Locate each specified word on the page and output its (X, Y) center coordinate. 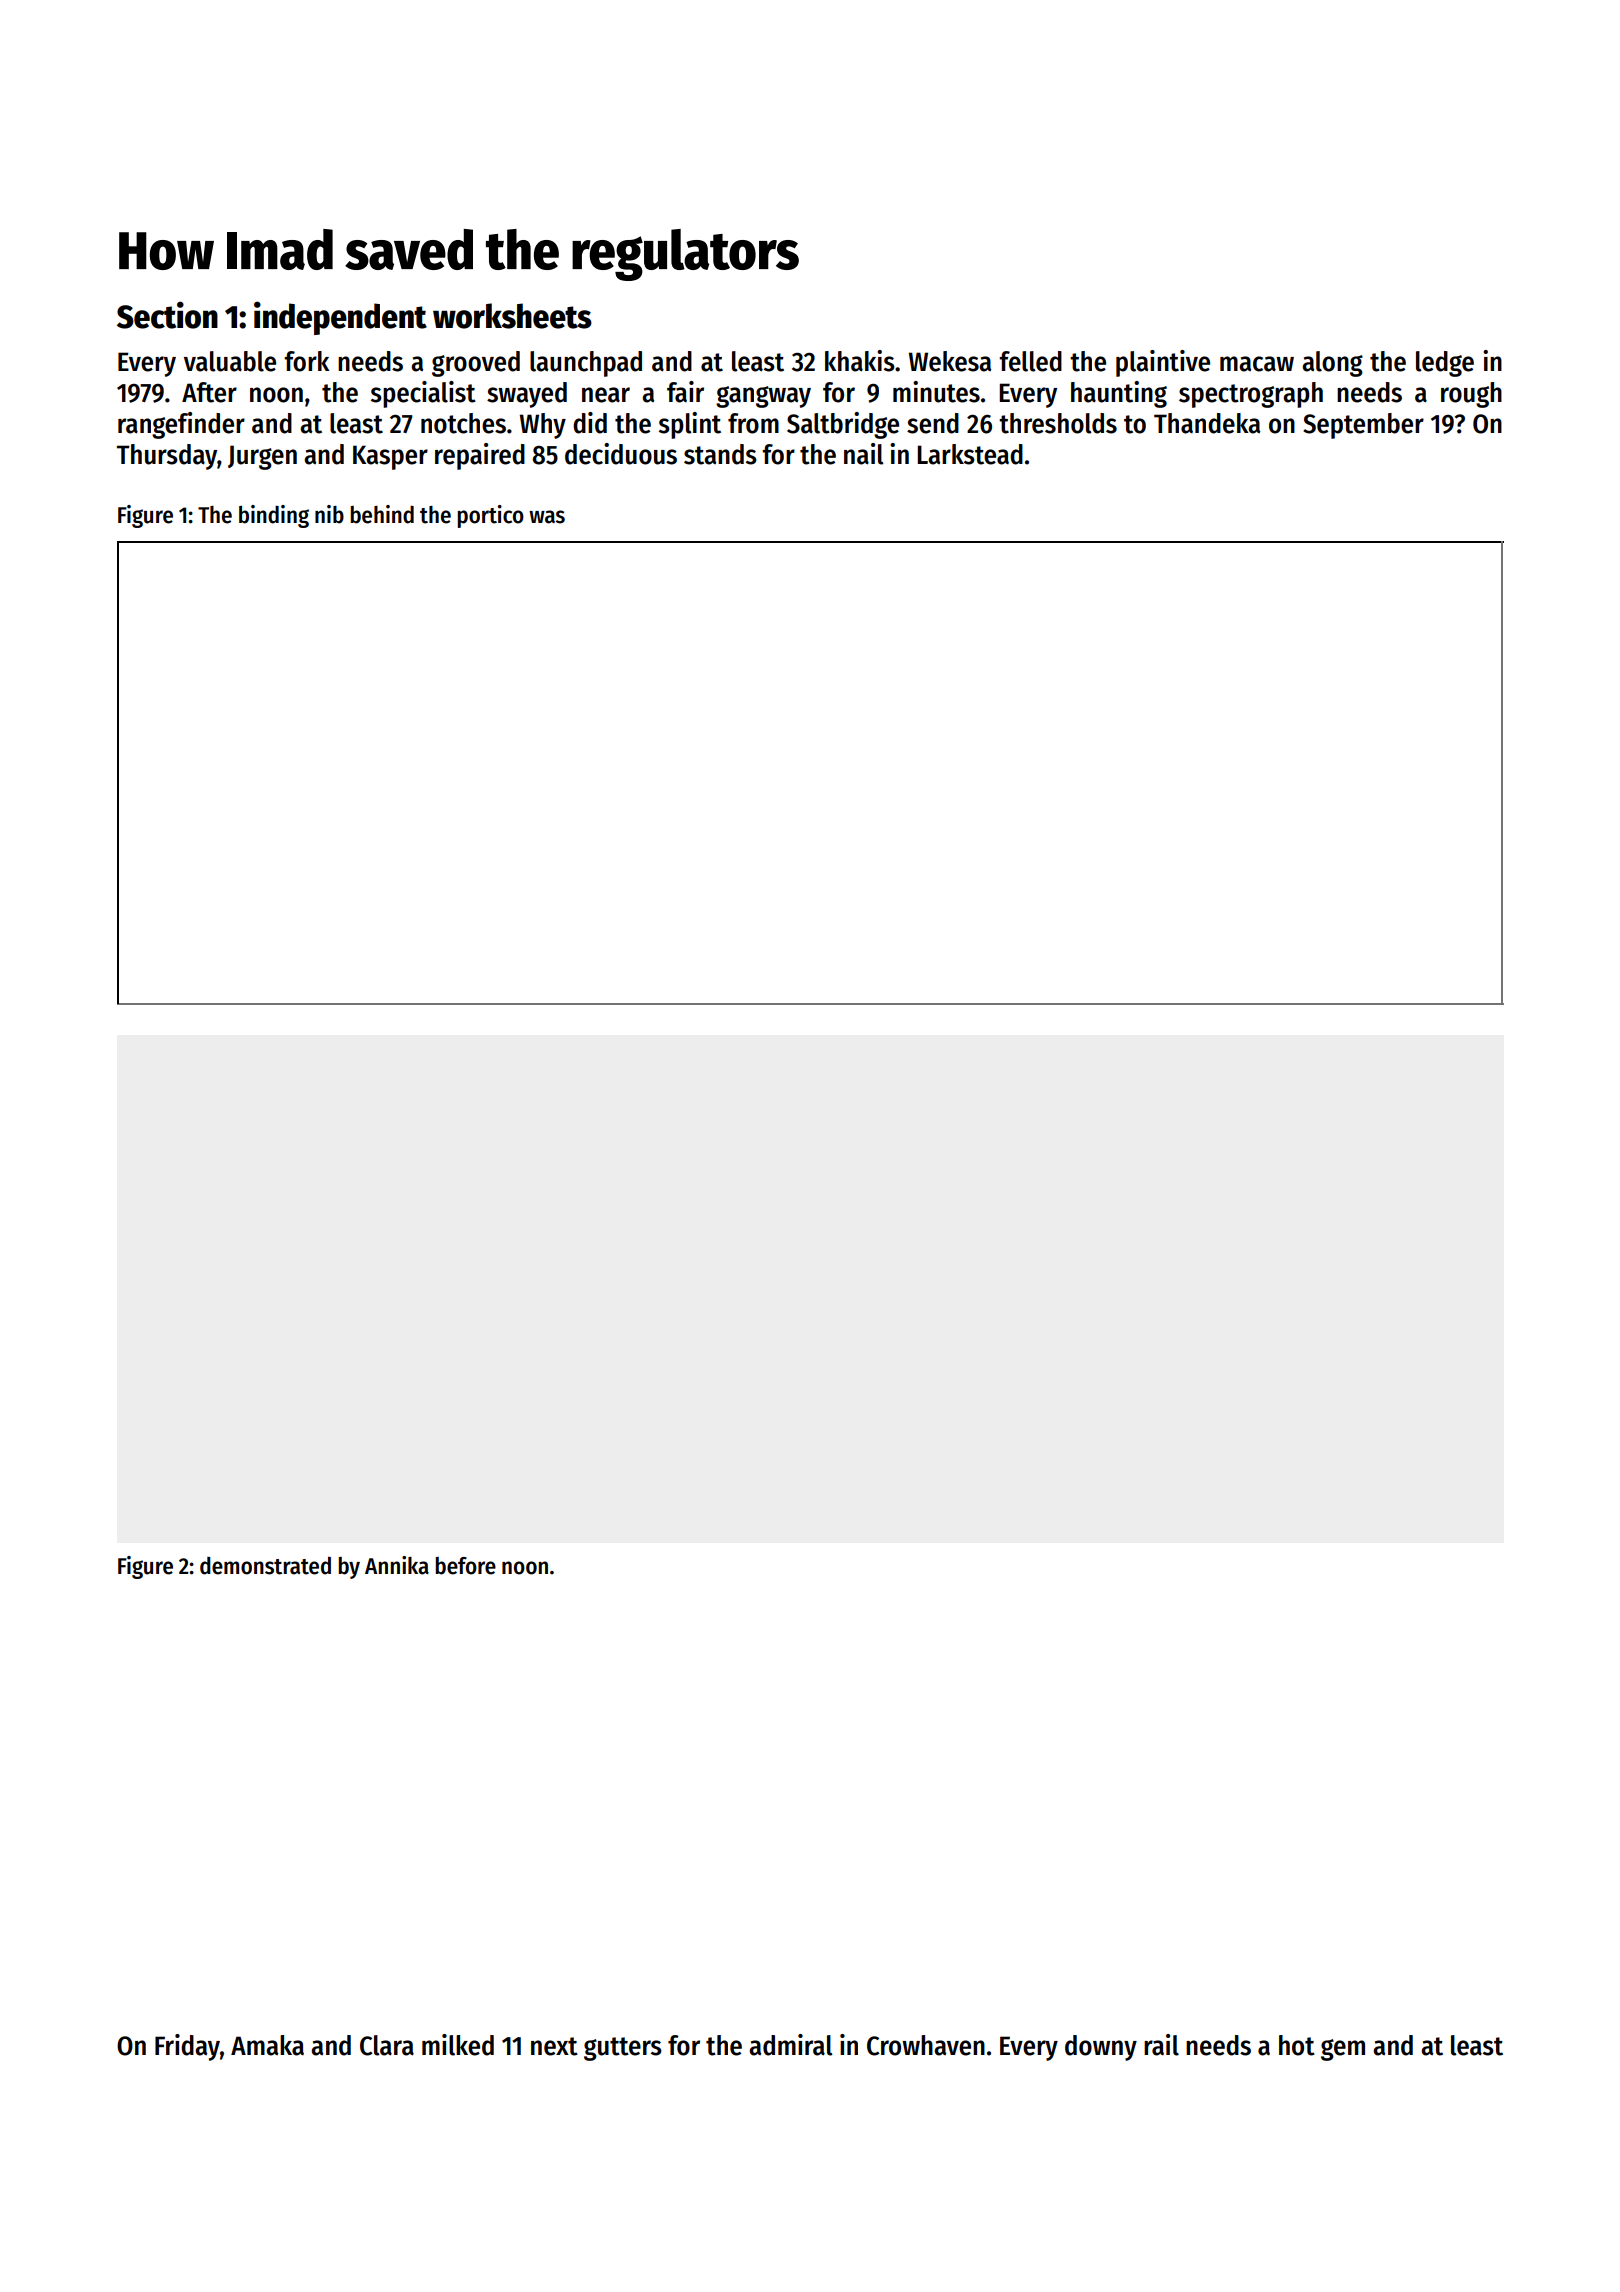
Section (167, 315)
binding (274, 516)
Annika (397, 1565)
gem (1343, 2050)
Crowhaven (926, 2045)
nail (864, 454)
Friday (187, 2047)
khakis (860, 361)
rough (1471, 395)
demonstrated (265, 1566)
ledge (1445, 364)
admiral (791, 2045)
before (465, 1566)
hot (1297, 2045)
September (1363, 426)
